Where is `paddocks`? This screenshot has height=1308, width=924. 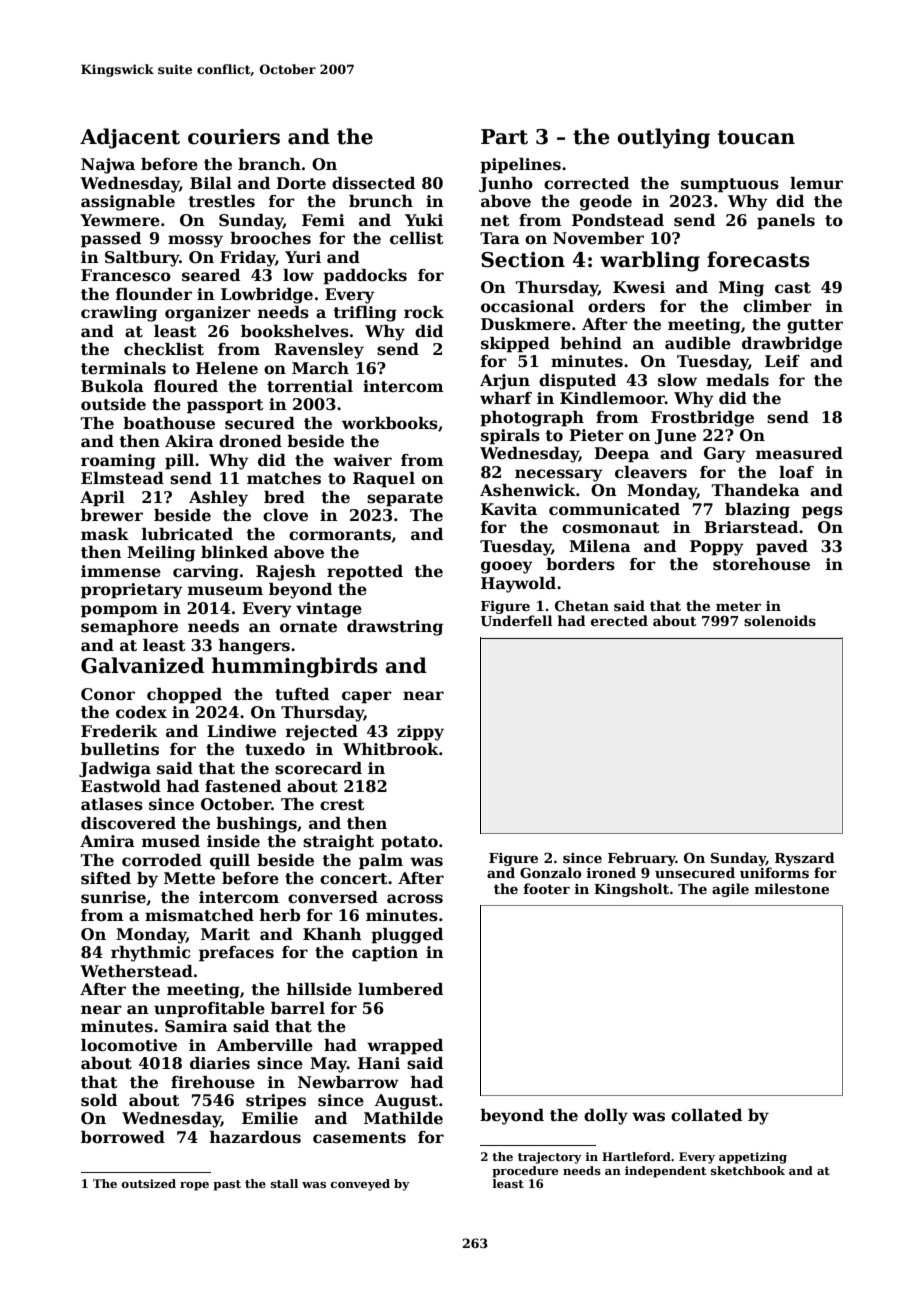
paddocks is located at coordinates (365, 277).
